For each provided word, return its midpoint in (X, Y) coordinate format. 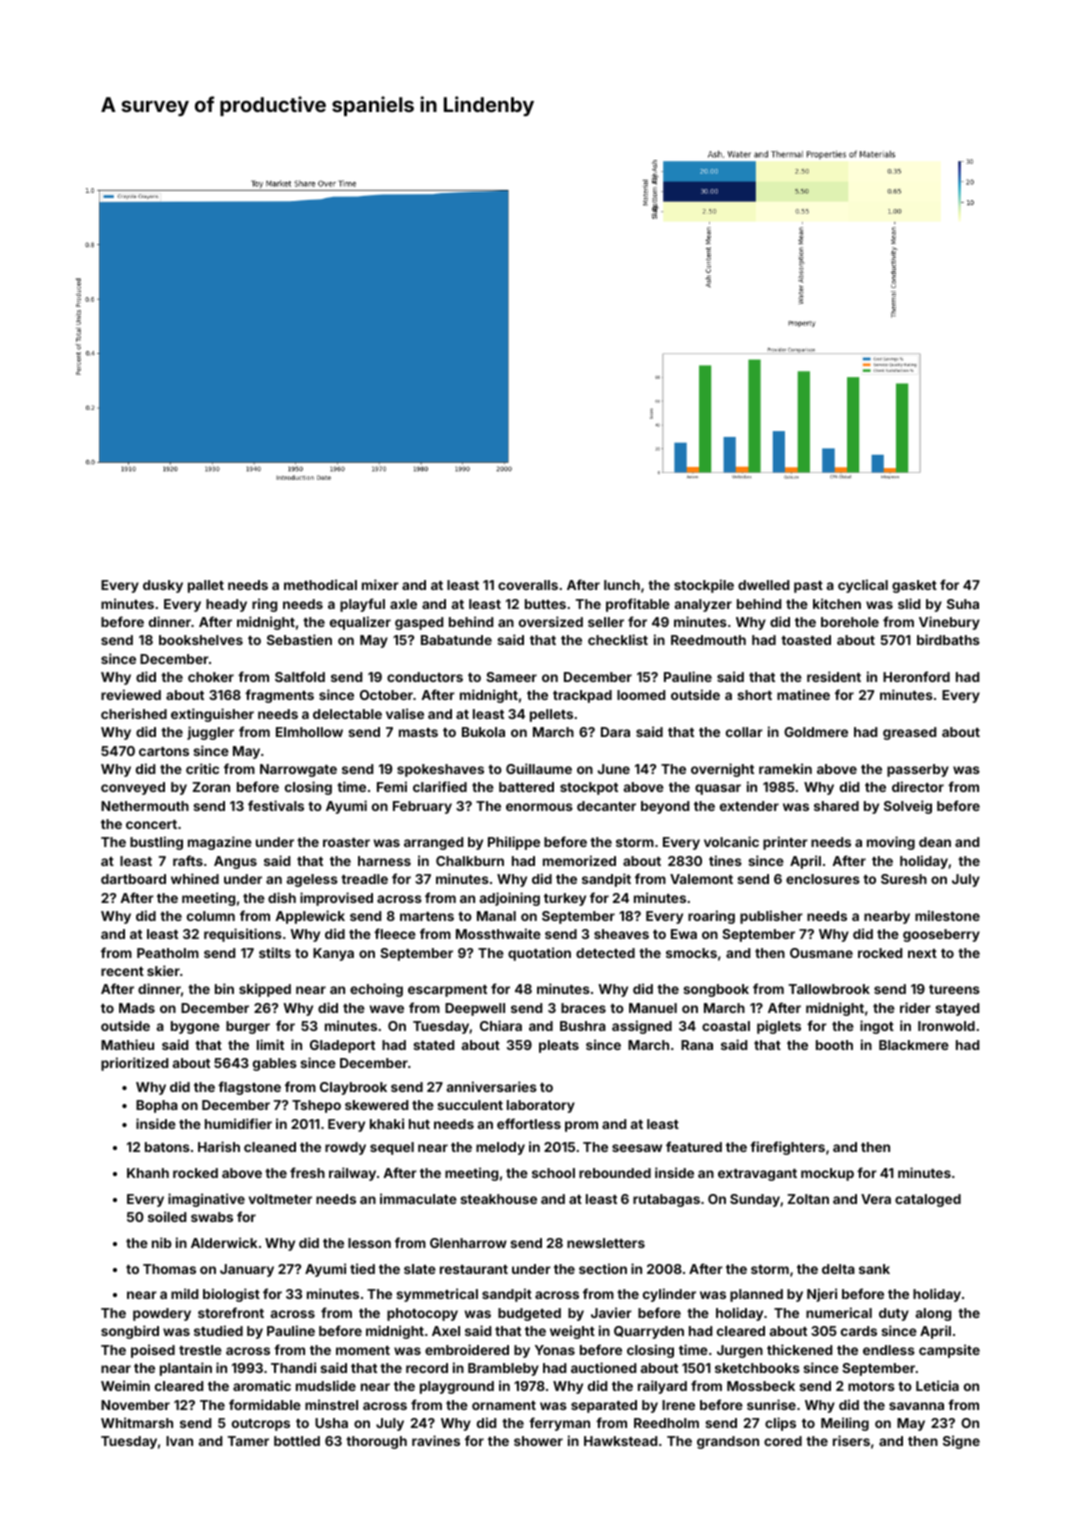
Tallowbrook (829, 989)
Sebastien (299, 639)
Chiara (501, 1025)
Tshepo (316, 1106)
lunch (622, 585)
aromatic (262, 1385)
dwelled (763, 585)
